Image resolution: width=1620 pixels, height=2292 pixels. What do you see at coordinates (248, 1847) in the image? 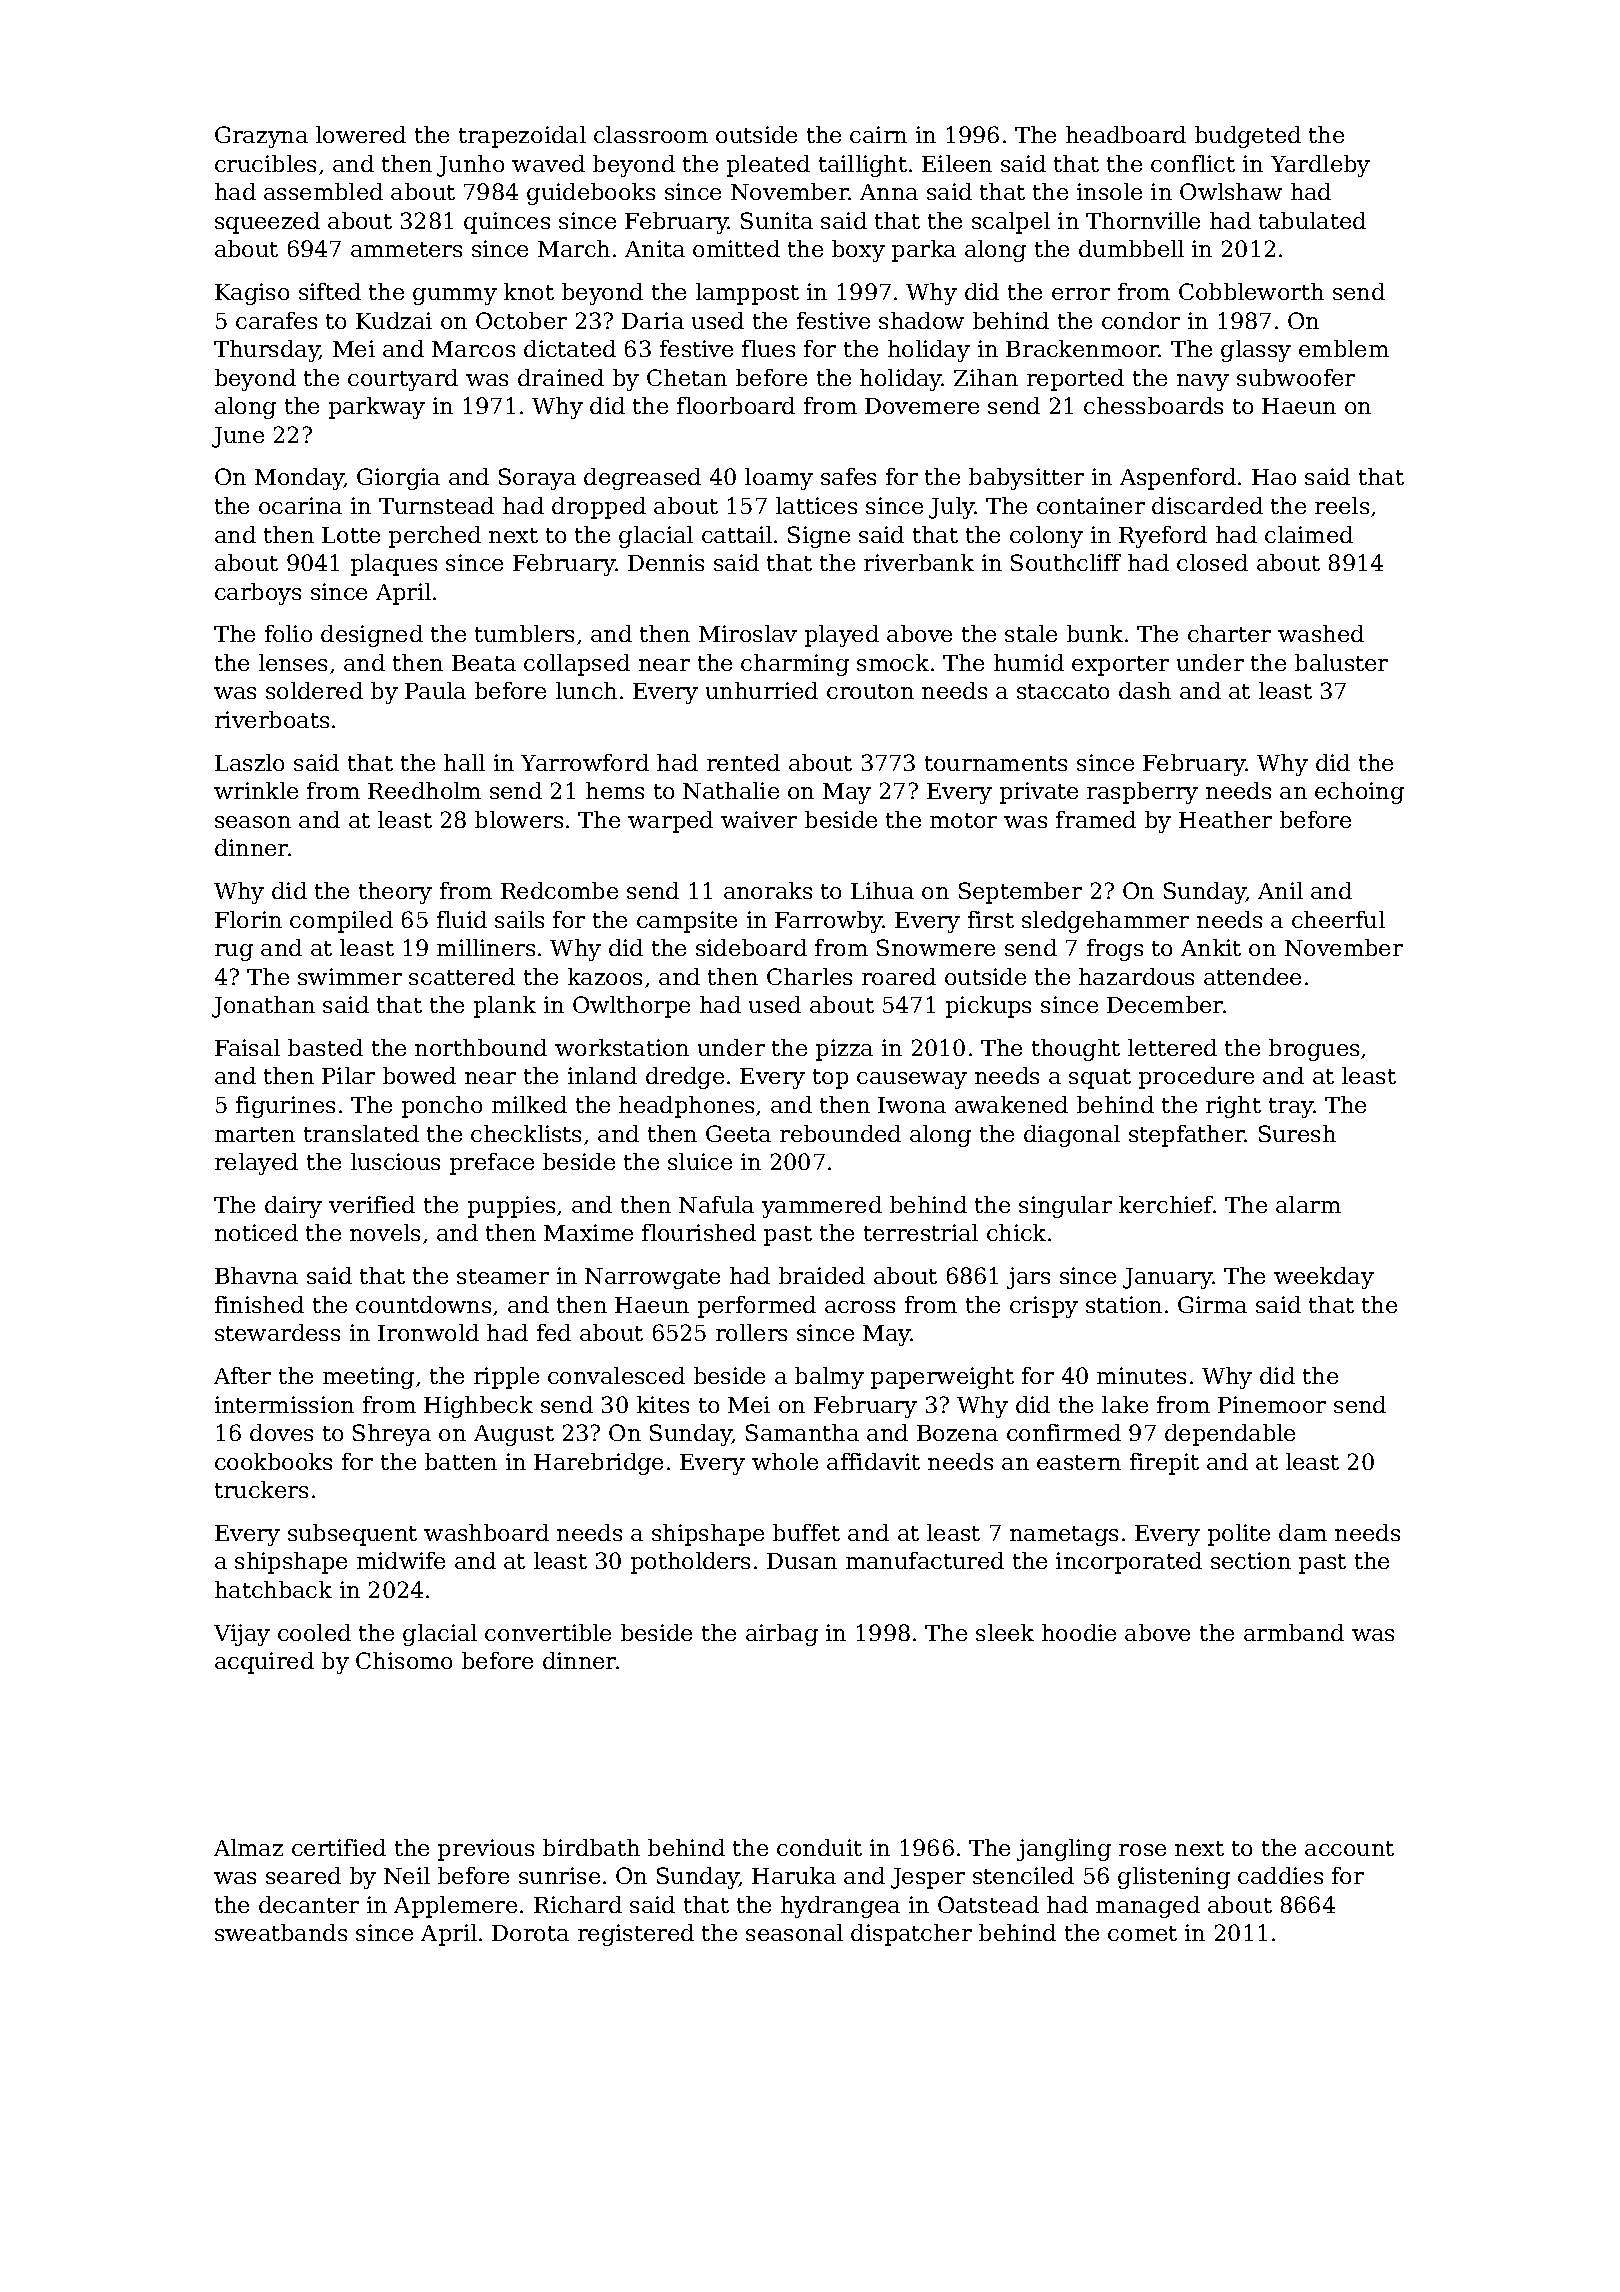
I see `Almaz` at bounding box center [248, 1847].
